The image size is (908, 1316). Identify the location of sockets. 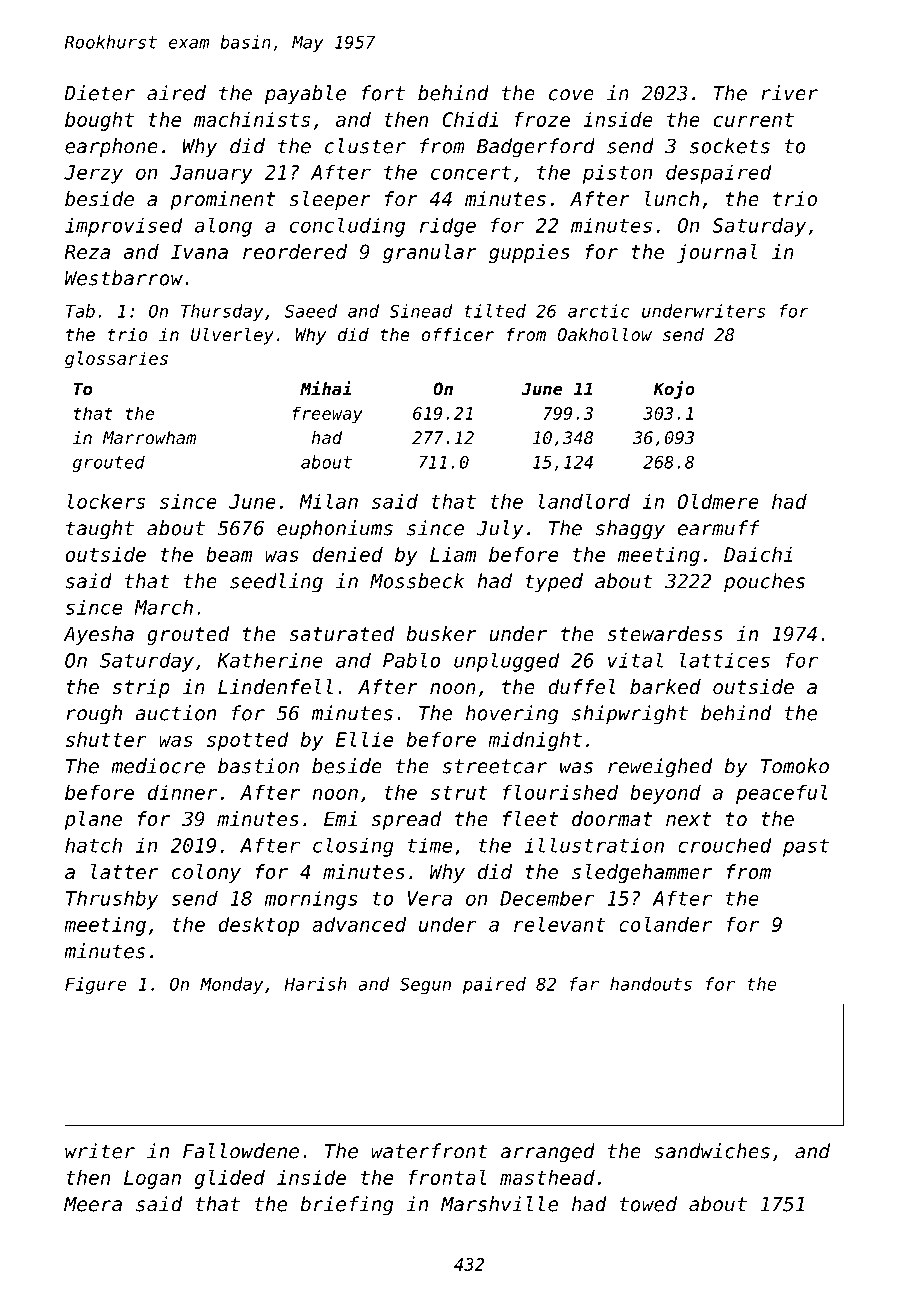
(730, 146).
